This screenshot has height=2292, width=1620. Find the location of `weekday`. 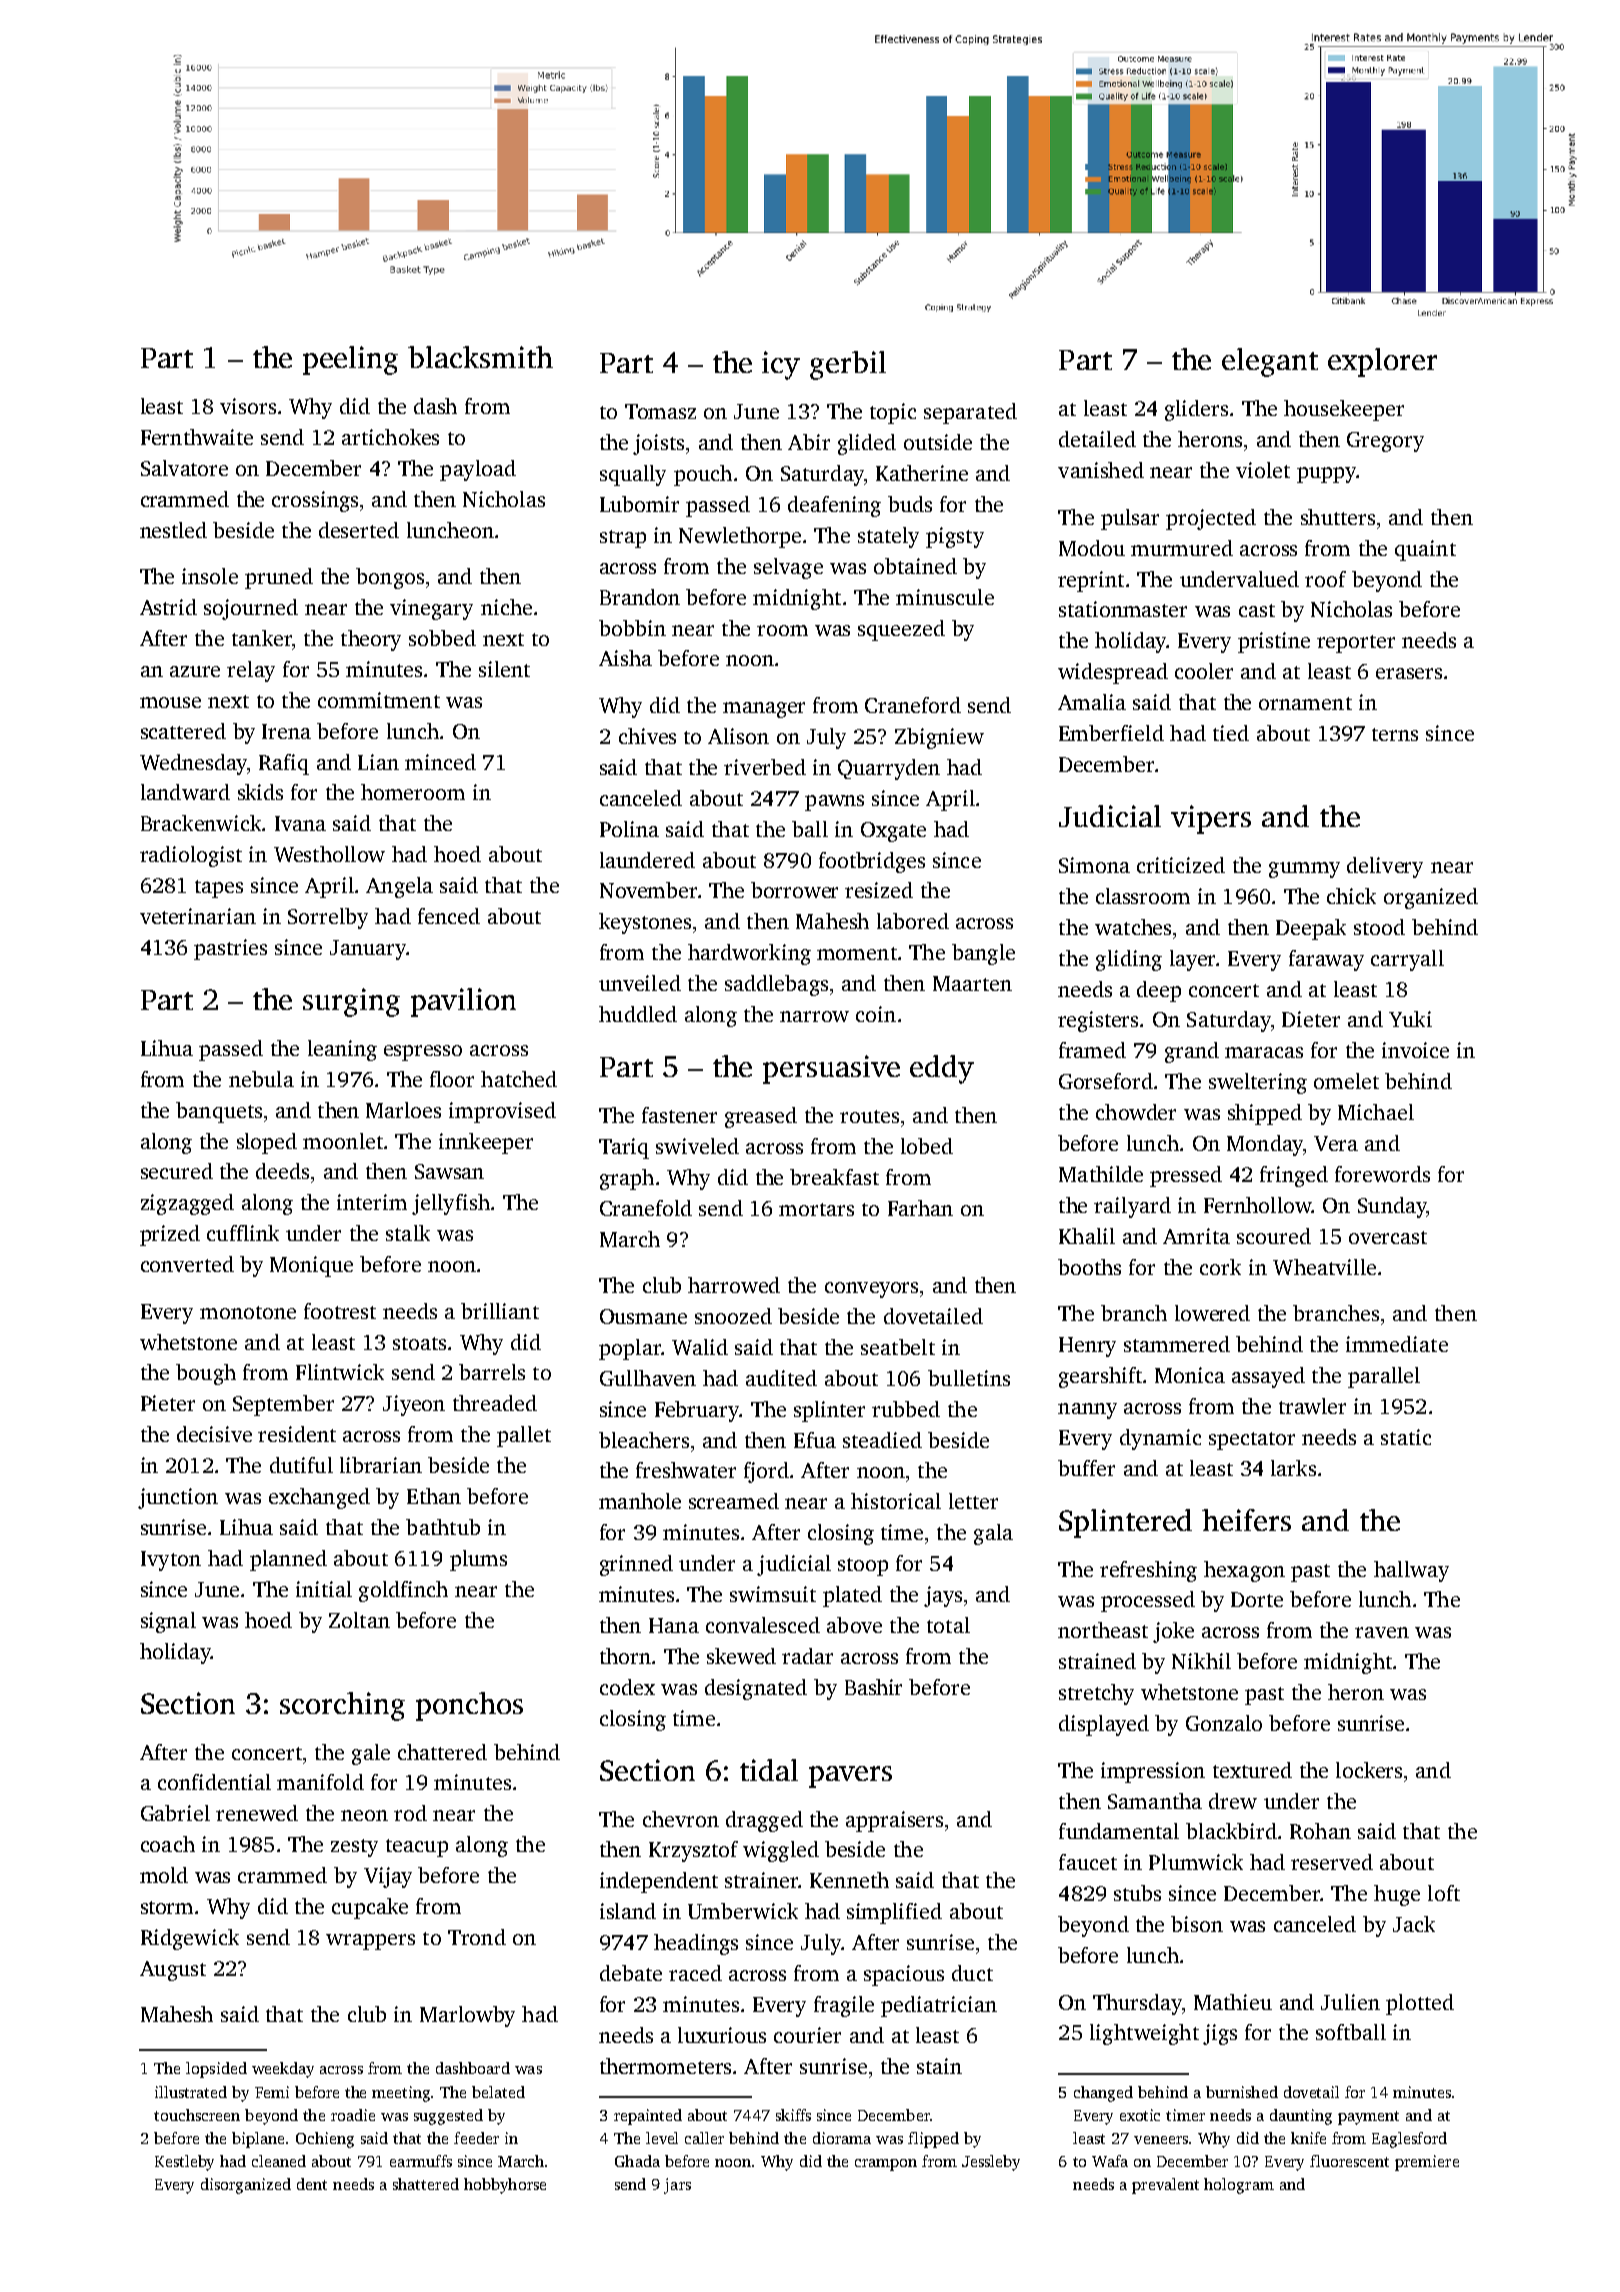

weekday is located at coordinates (283, 2070).
